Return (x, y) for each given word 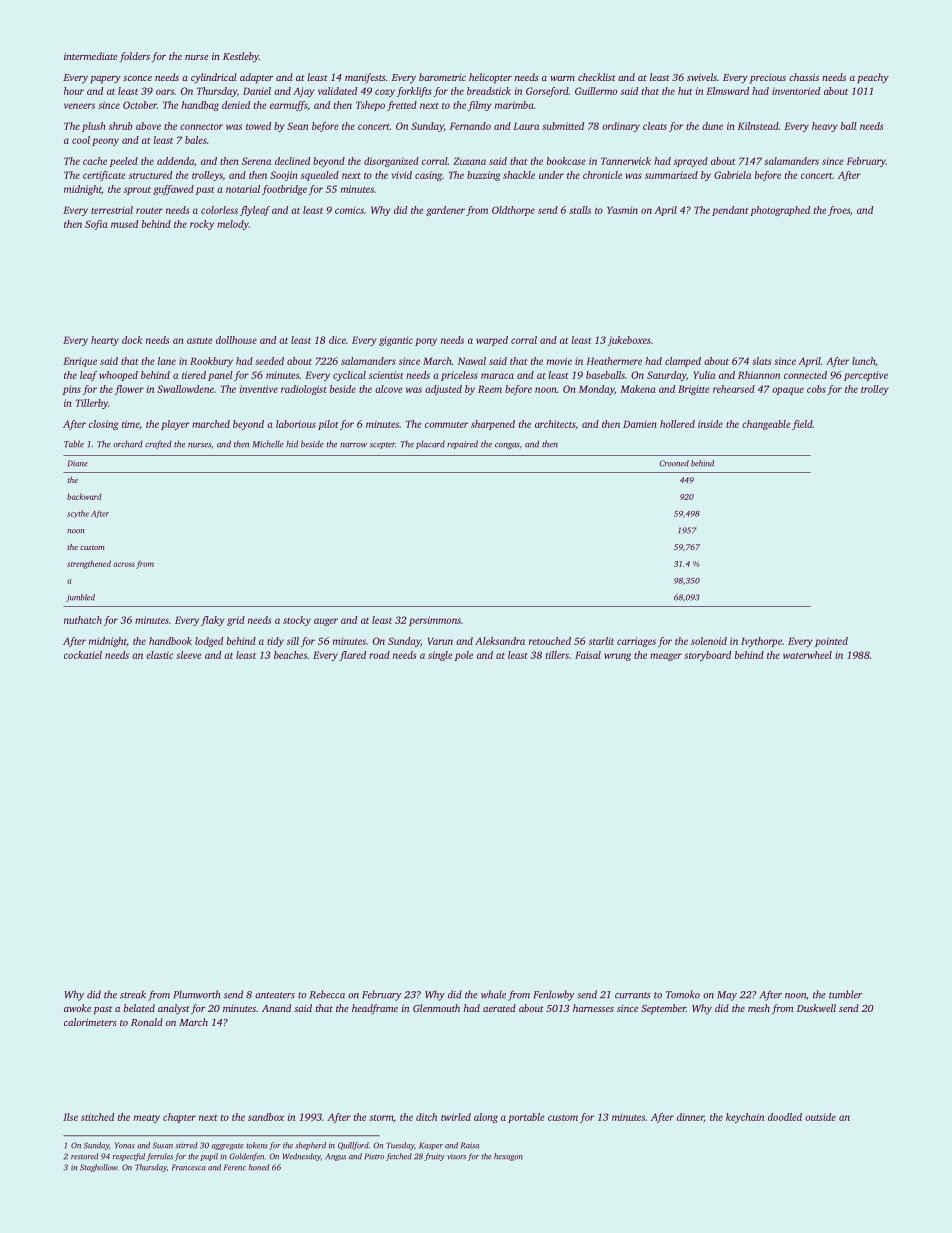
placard (430, 444)
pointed (831, 642)
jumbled (80, 598)
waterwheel (807, 655)
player (175, 425)
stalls (580, 210)
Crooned (674, 463)
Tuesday (400, 1146)
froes (839, 211)
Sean (297, 126)
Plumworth (196, 994)
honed (259, 1167)
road (379, 655)
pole (464, 656)
